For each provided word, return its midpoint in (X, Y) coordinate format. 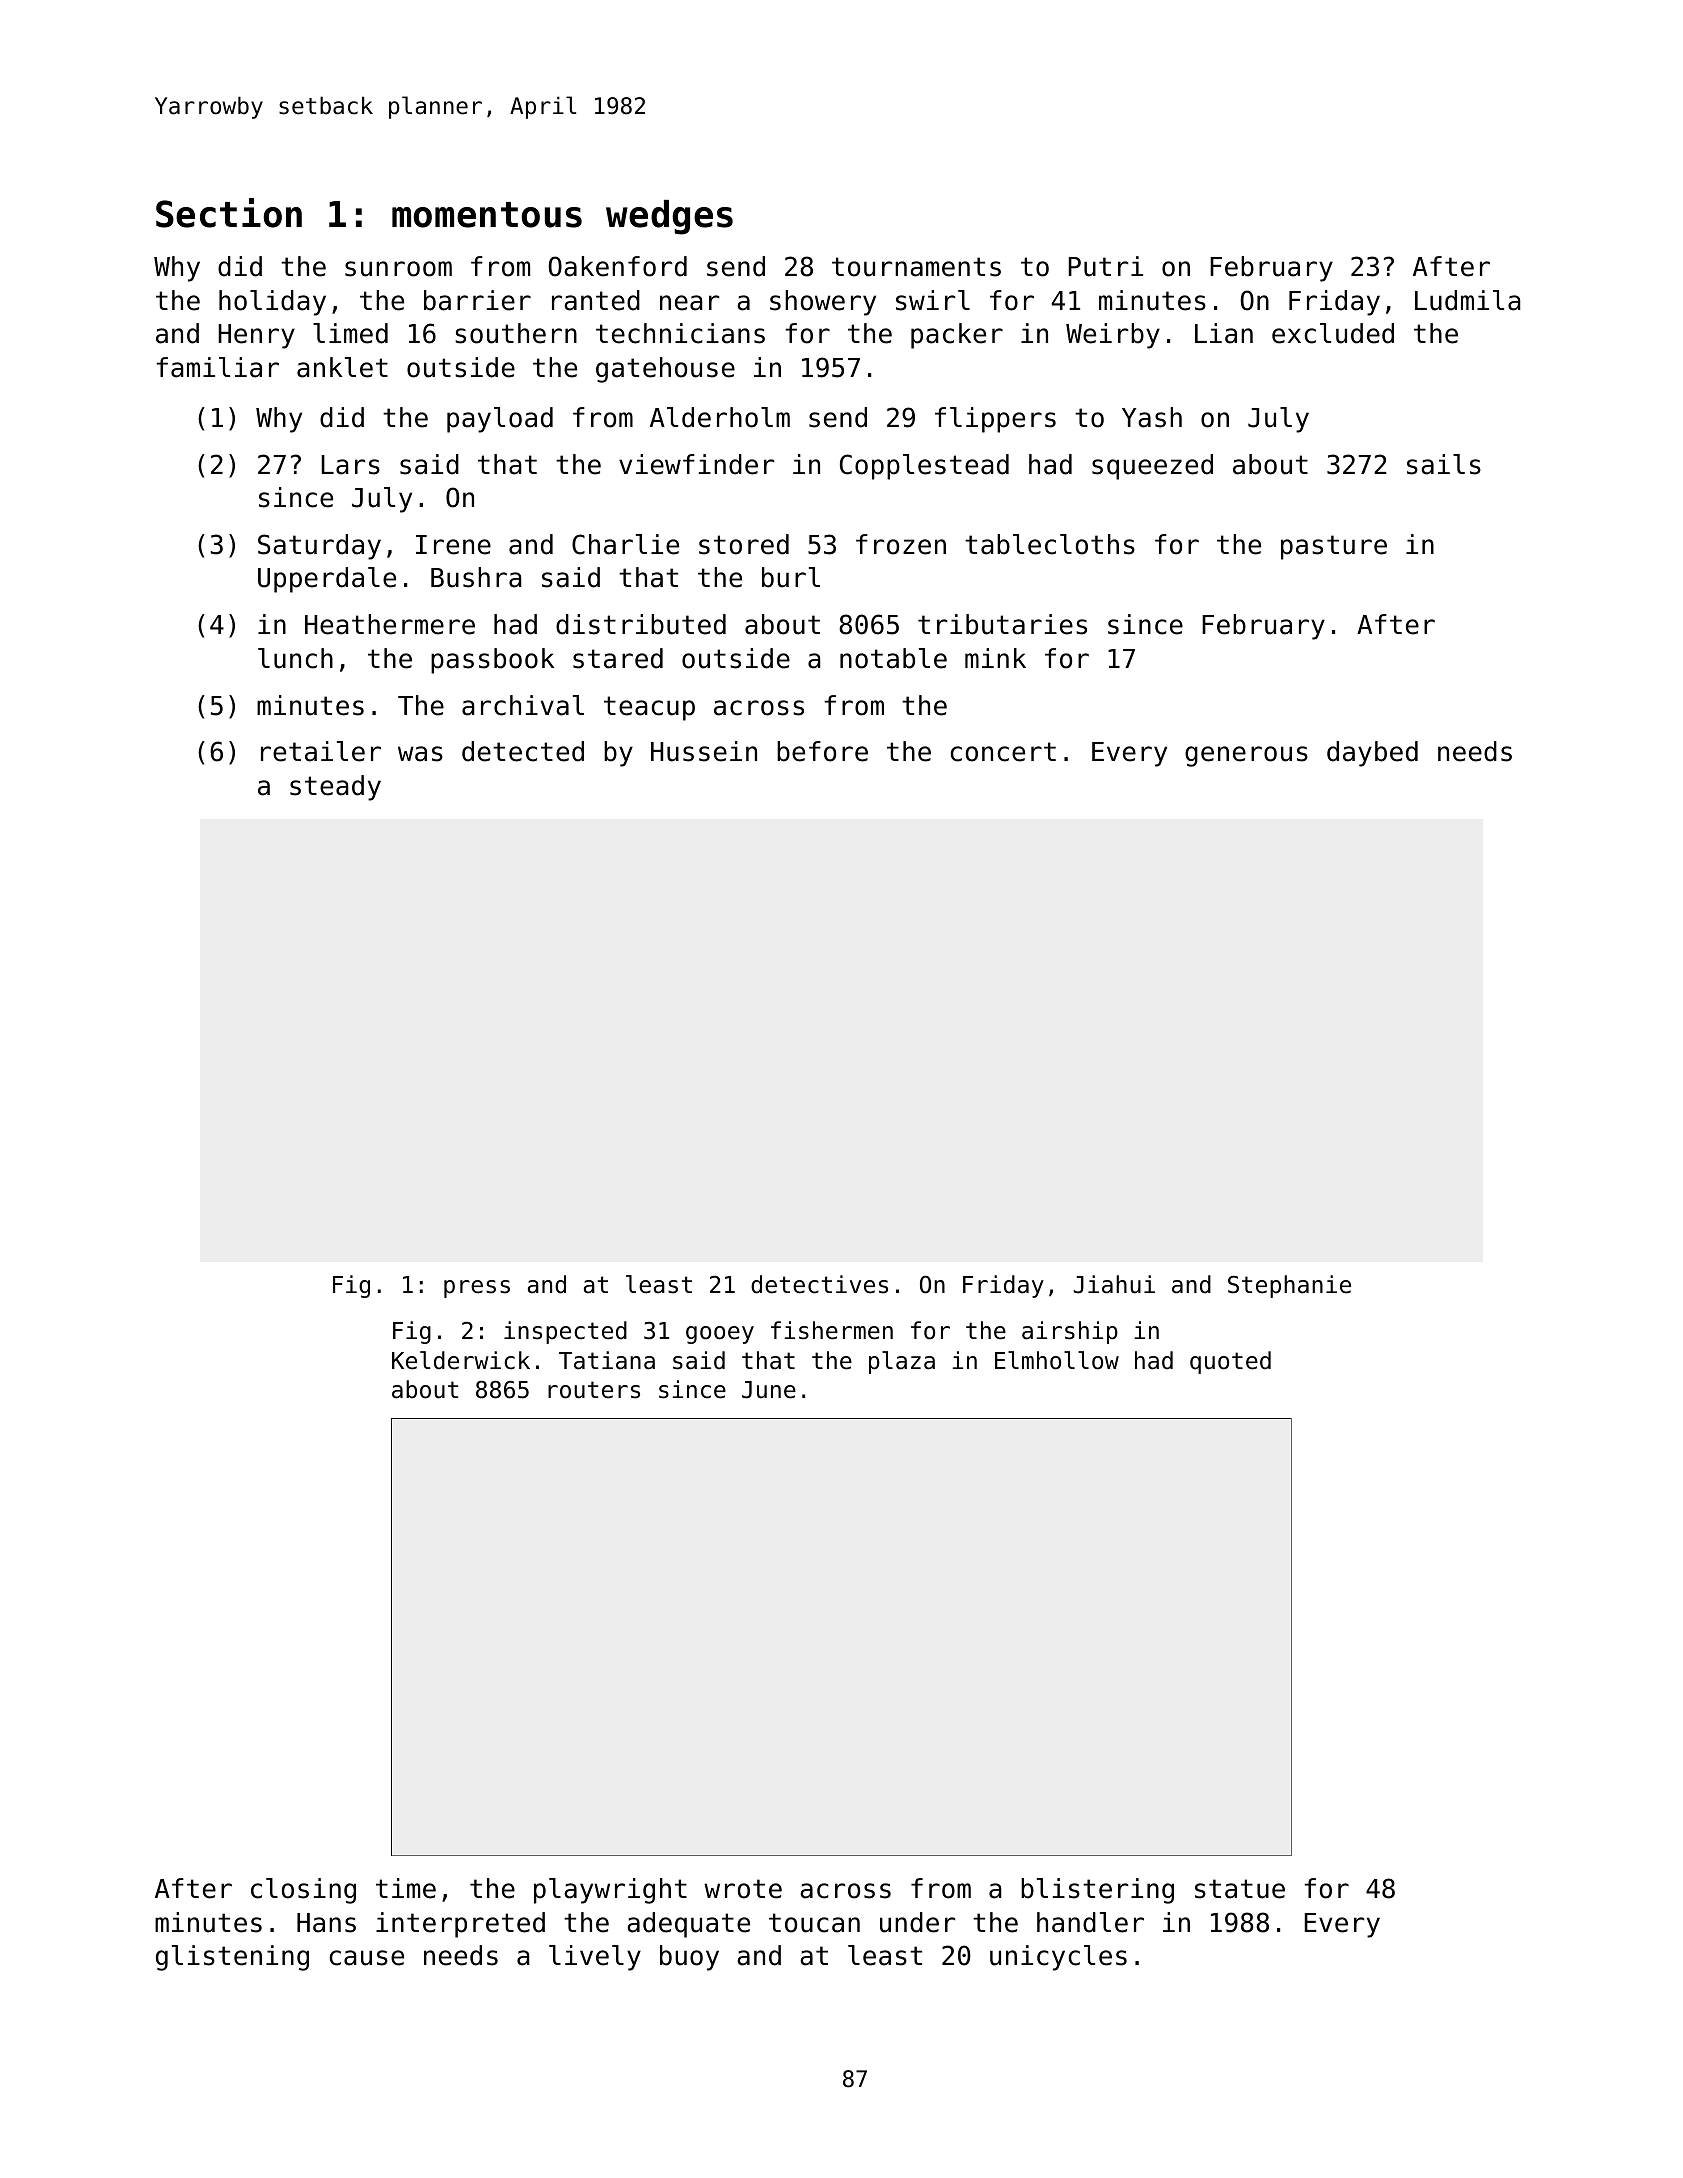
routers (594, 1390)
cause (367, 1958)
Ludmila (1468, 300)
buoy (689, 1958)
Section (229, 213)
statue (1240, 1889)
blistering (1097, 1891)
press (477, 1289)
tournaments (916, 267)
